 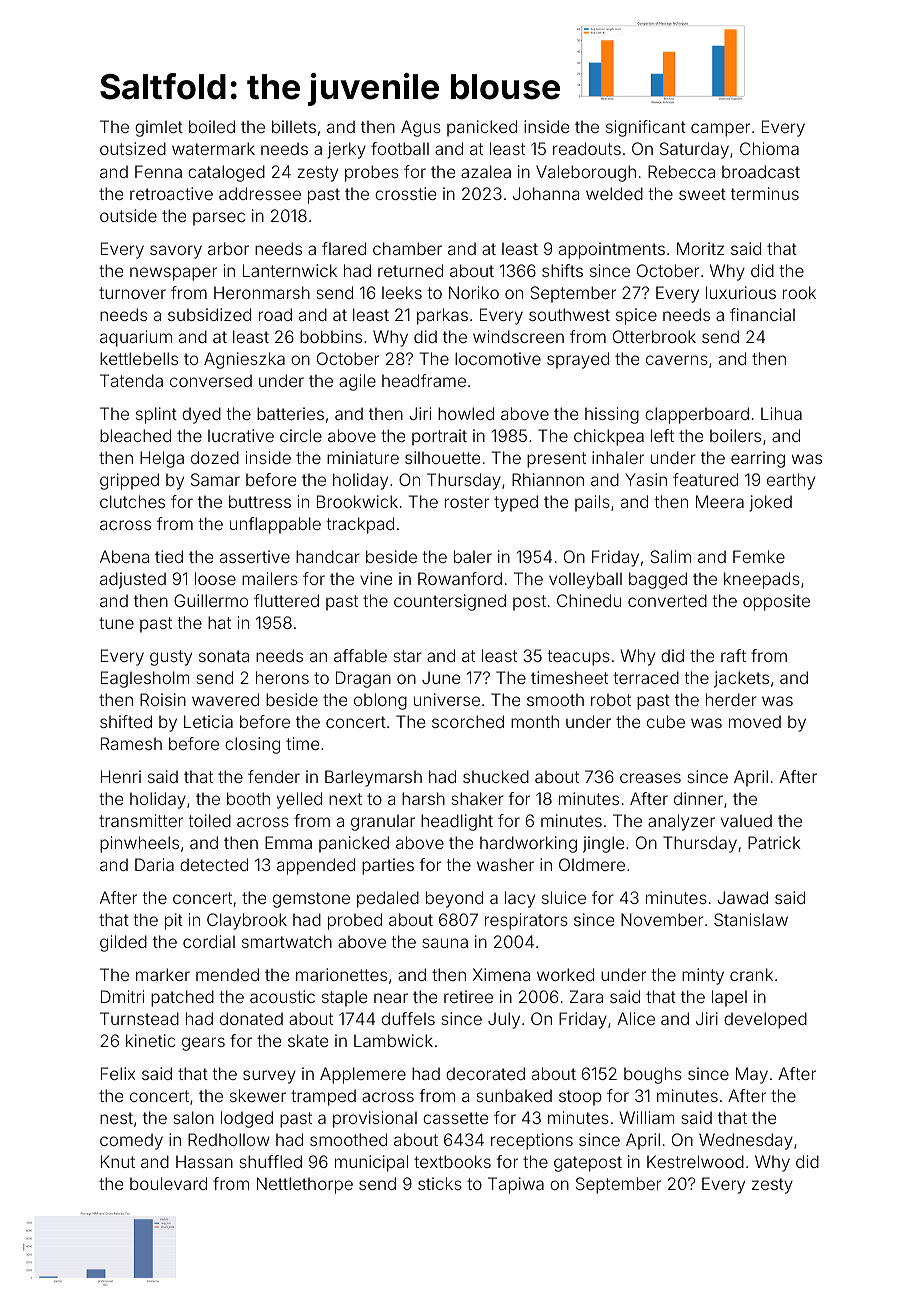 What do you see at coordinates (421, 128) in the document?
I see `Agus` at bounding box center [421, 128].
